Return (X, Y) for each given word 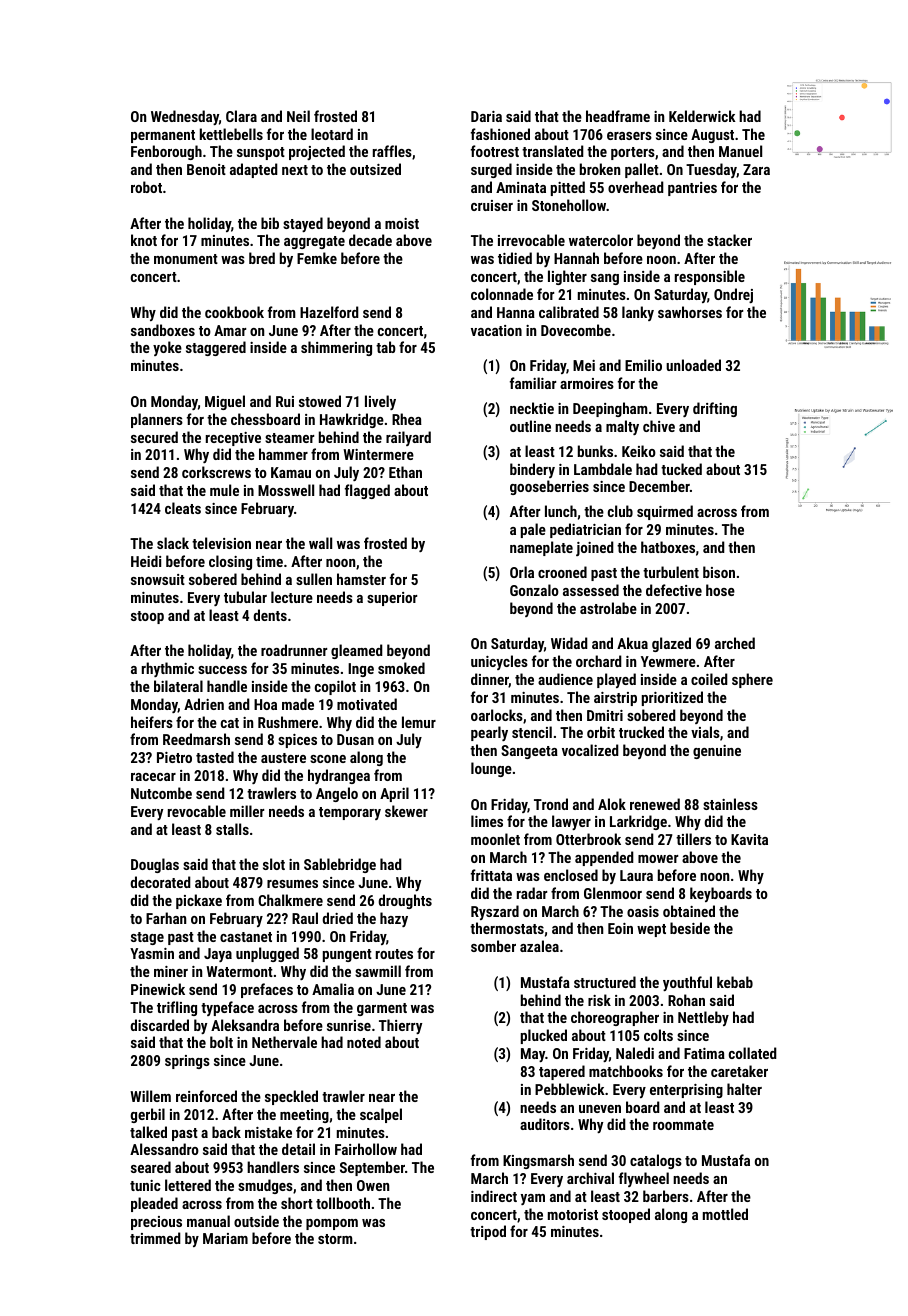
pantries (692, 189)
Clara (241, 116)
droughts (405, 901)
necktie (532, 408)
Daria (486, 116)
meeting (304, 1116)
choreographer (615, 1018)
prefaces (267, 990)
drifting (715, 409)
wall (320, 543)
